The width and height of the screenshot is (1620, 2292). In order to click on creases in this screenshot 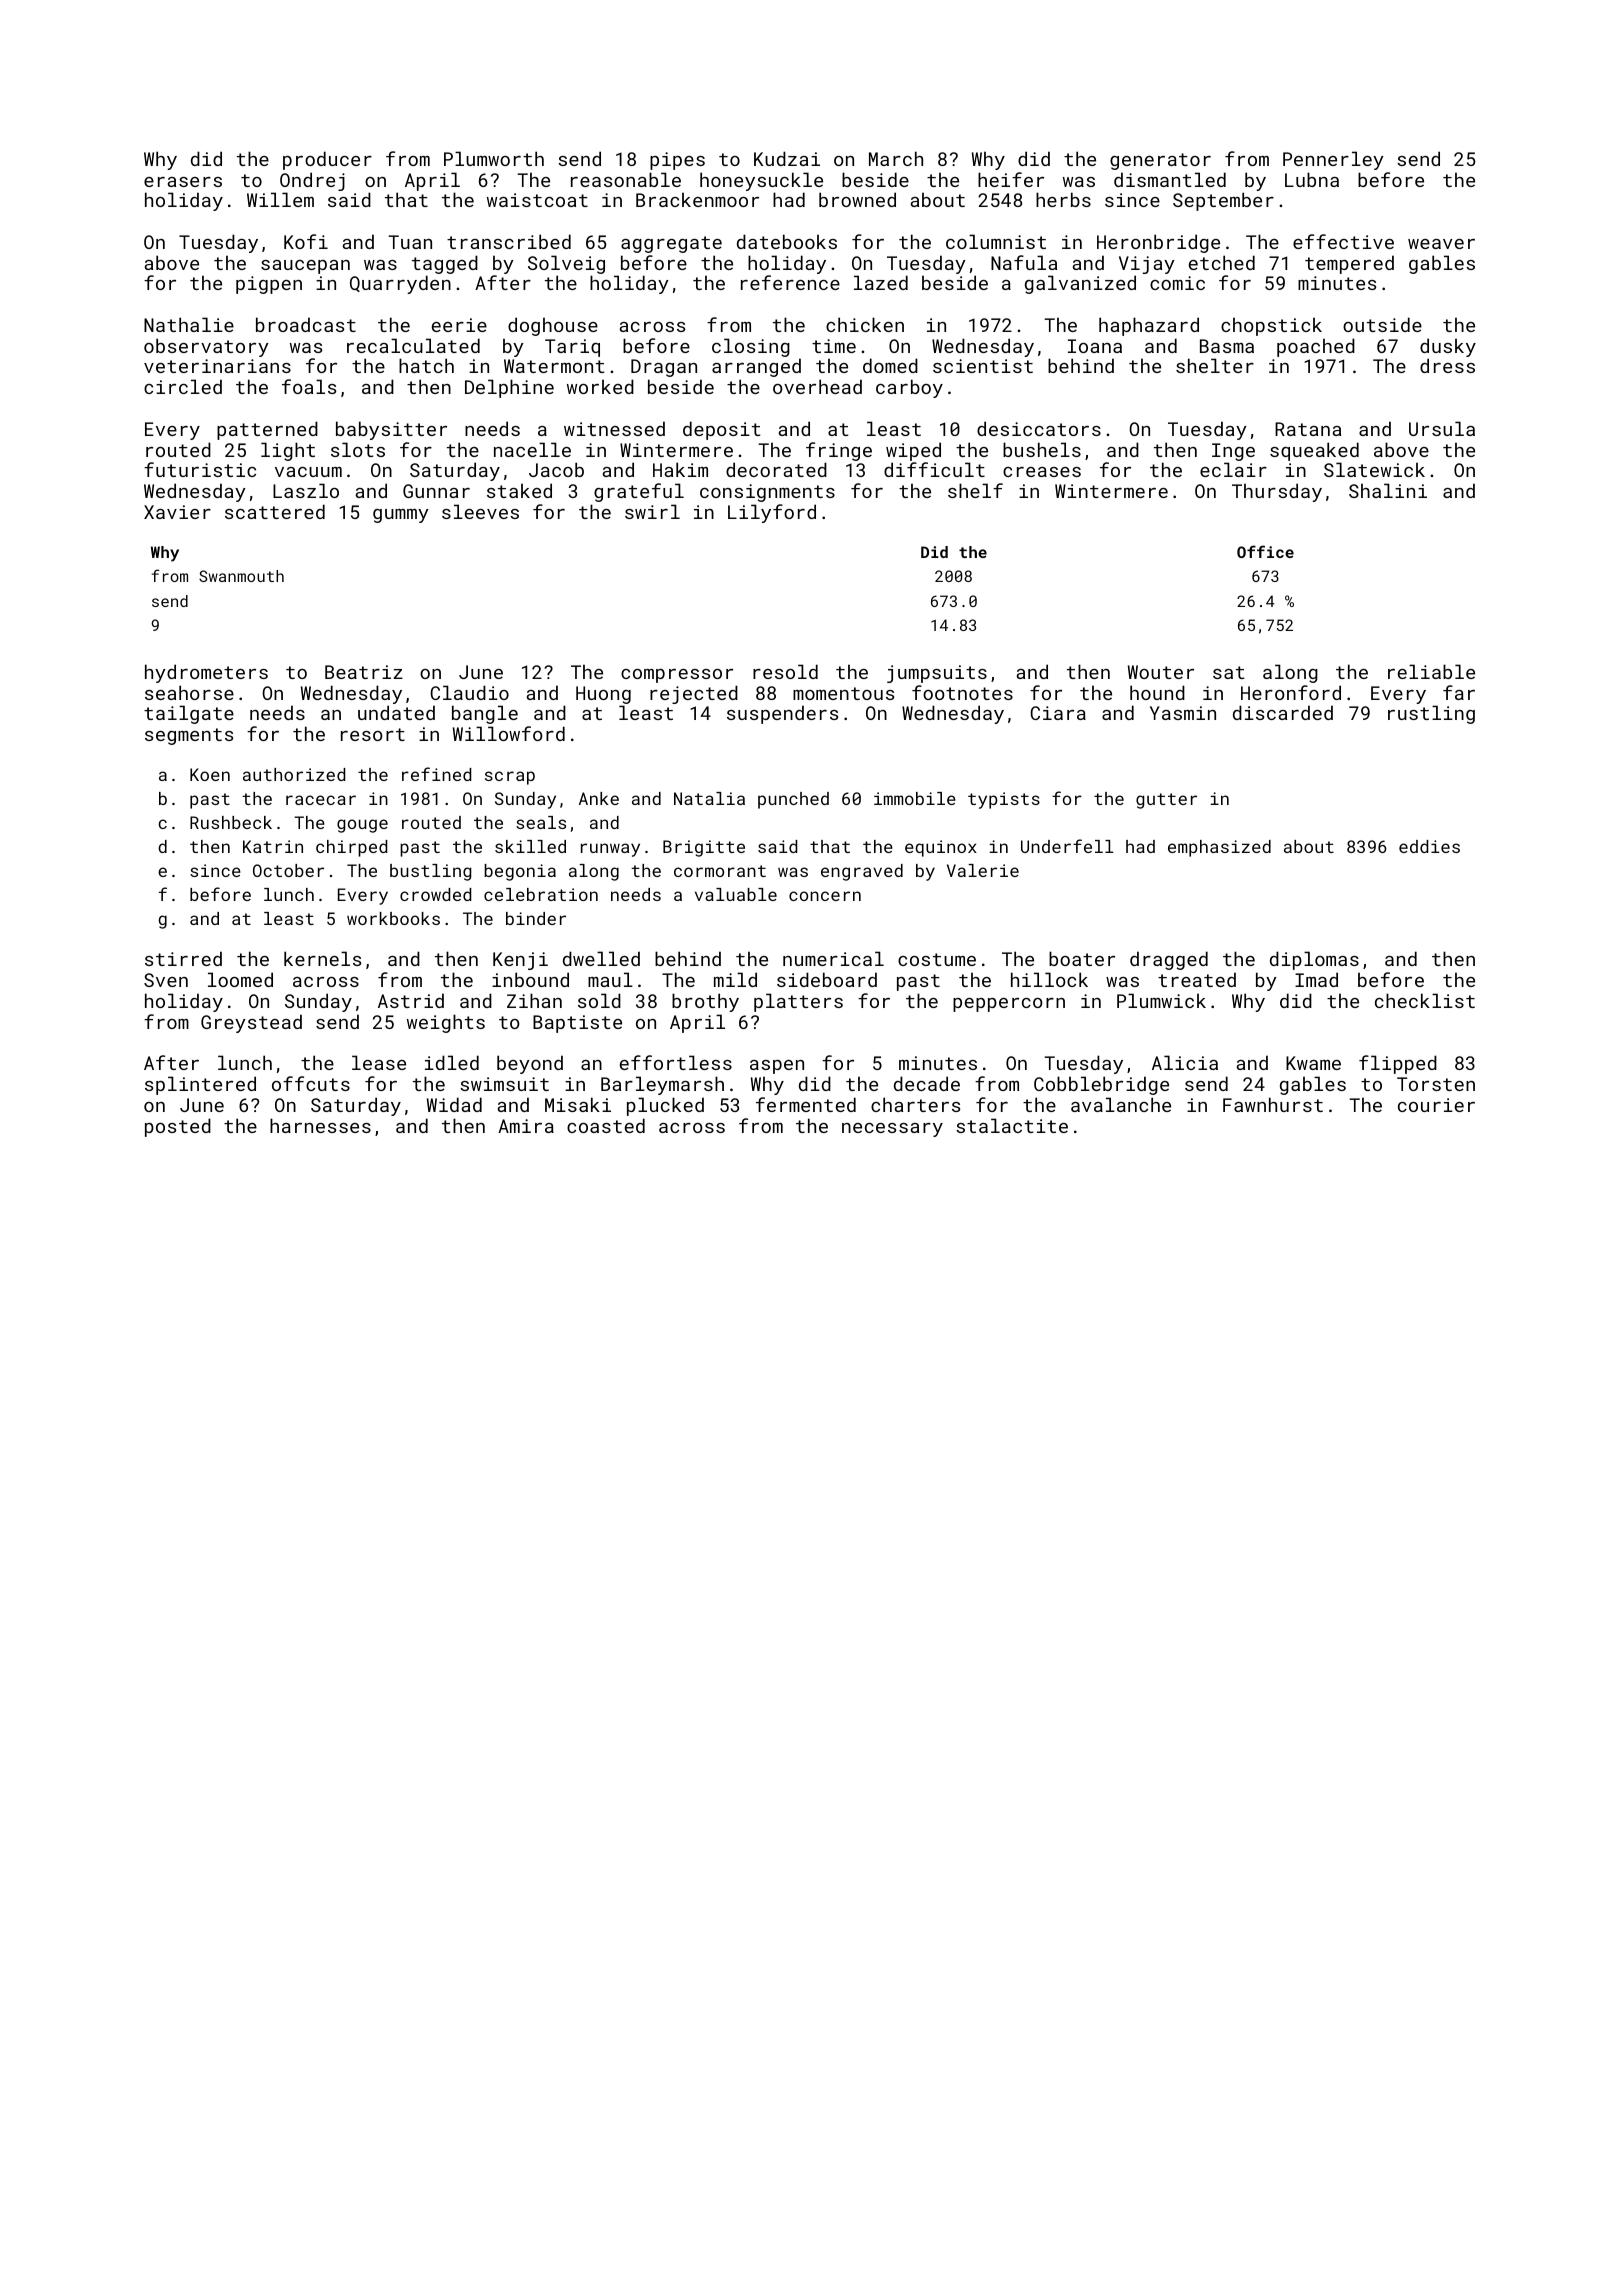, I will do `click(1042, 472)`.
